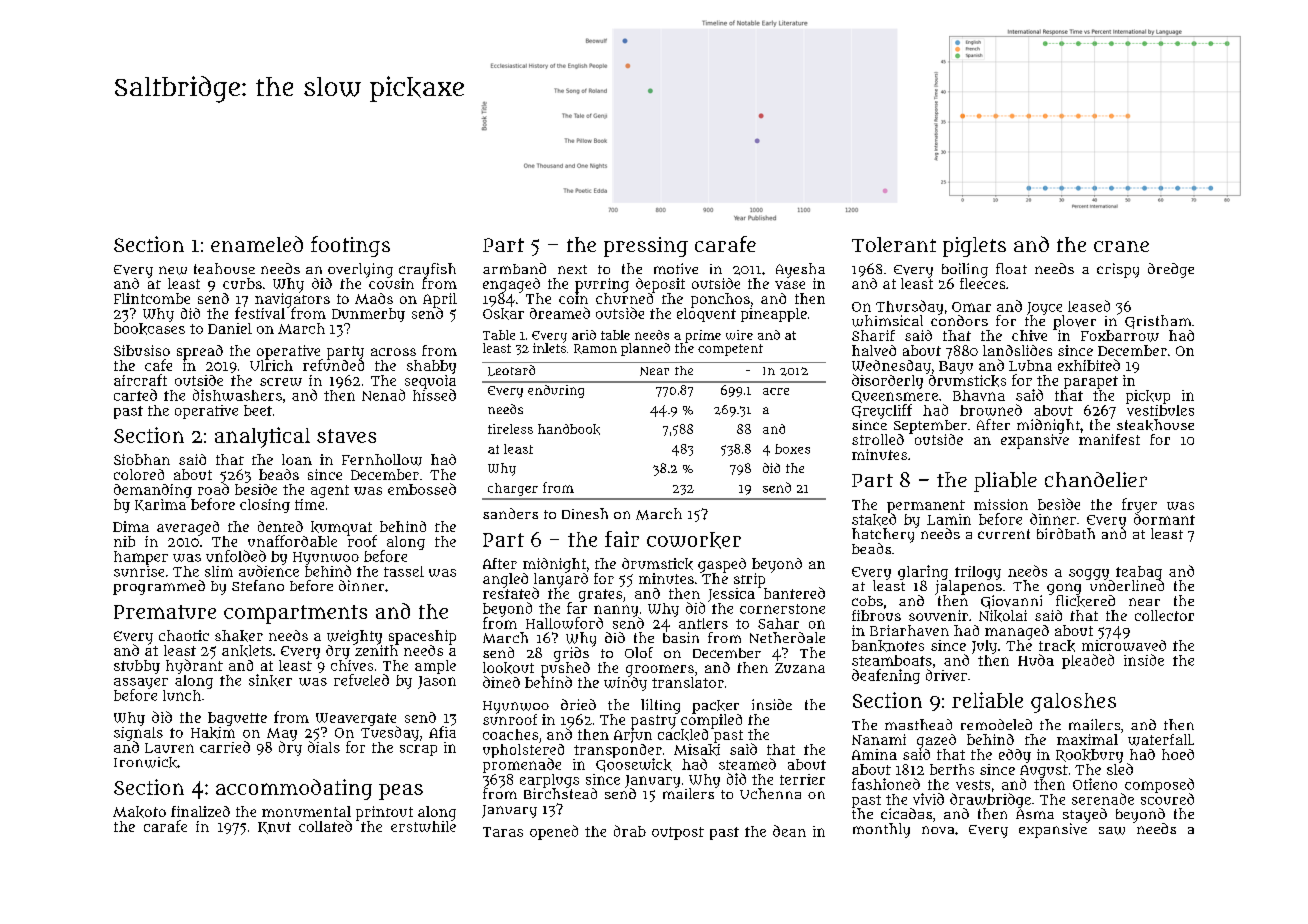  What do you see at coordinates (200, 811) in the screenshot?
I see `finalized` at bounding box center [200, 811].
